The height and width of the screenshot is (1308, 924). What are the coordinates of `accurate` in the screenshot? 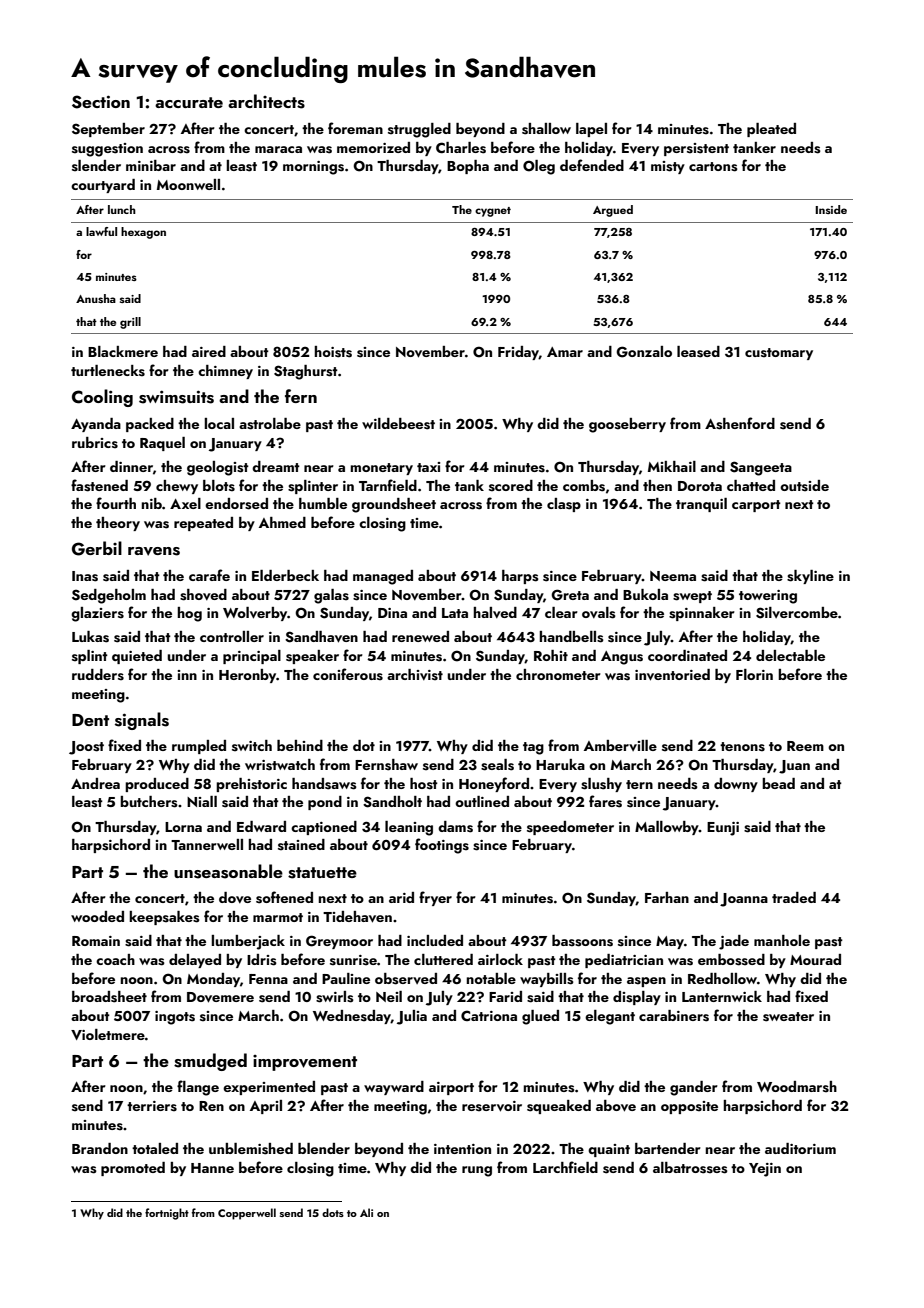 It's located at (189, 102).
